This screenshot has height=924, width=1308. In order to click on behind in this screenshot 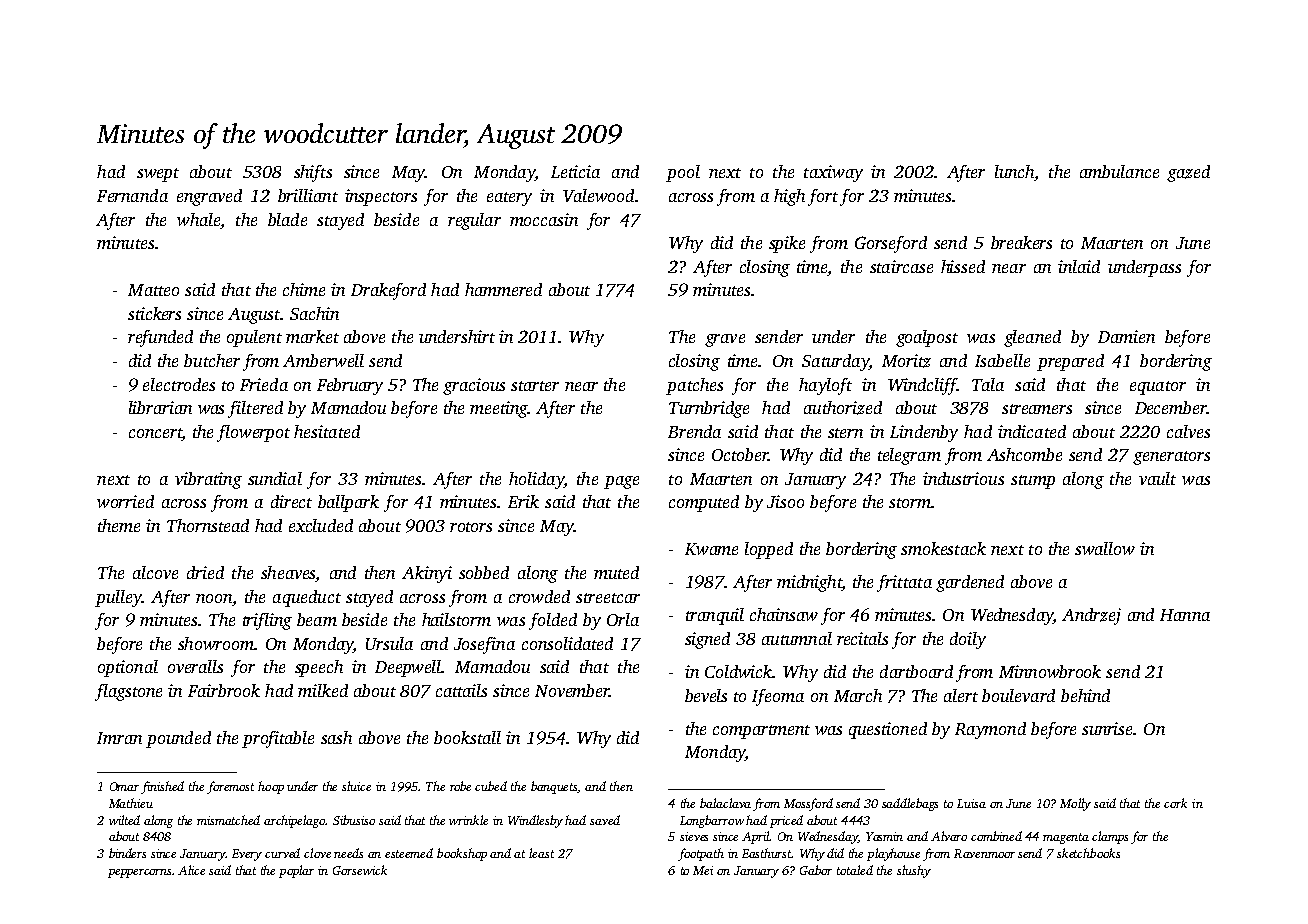, I will do `click(1085, 695)`.
